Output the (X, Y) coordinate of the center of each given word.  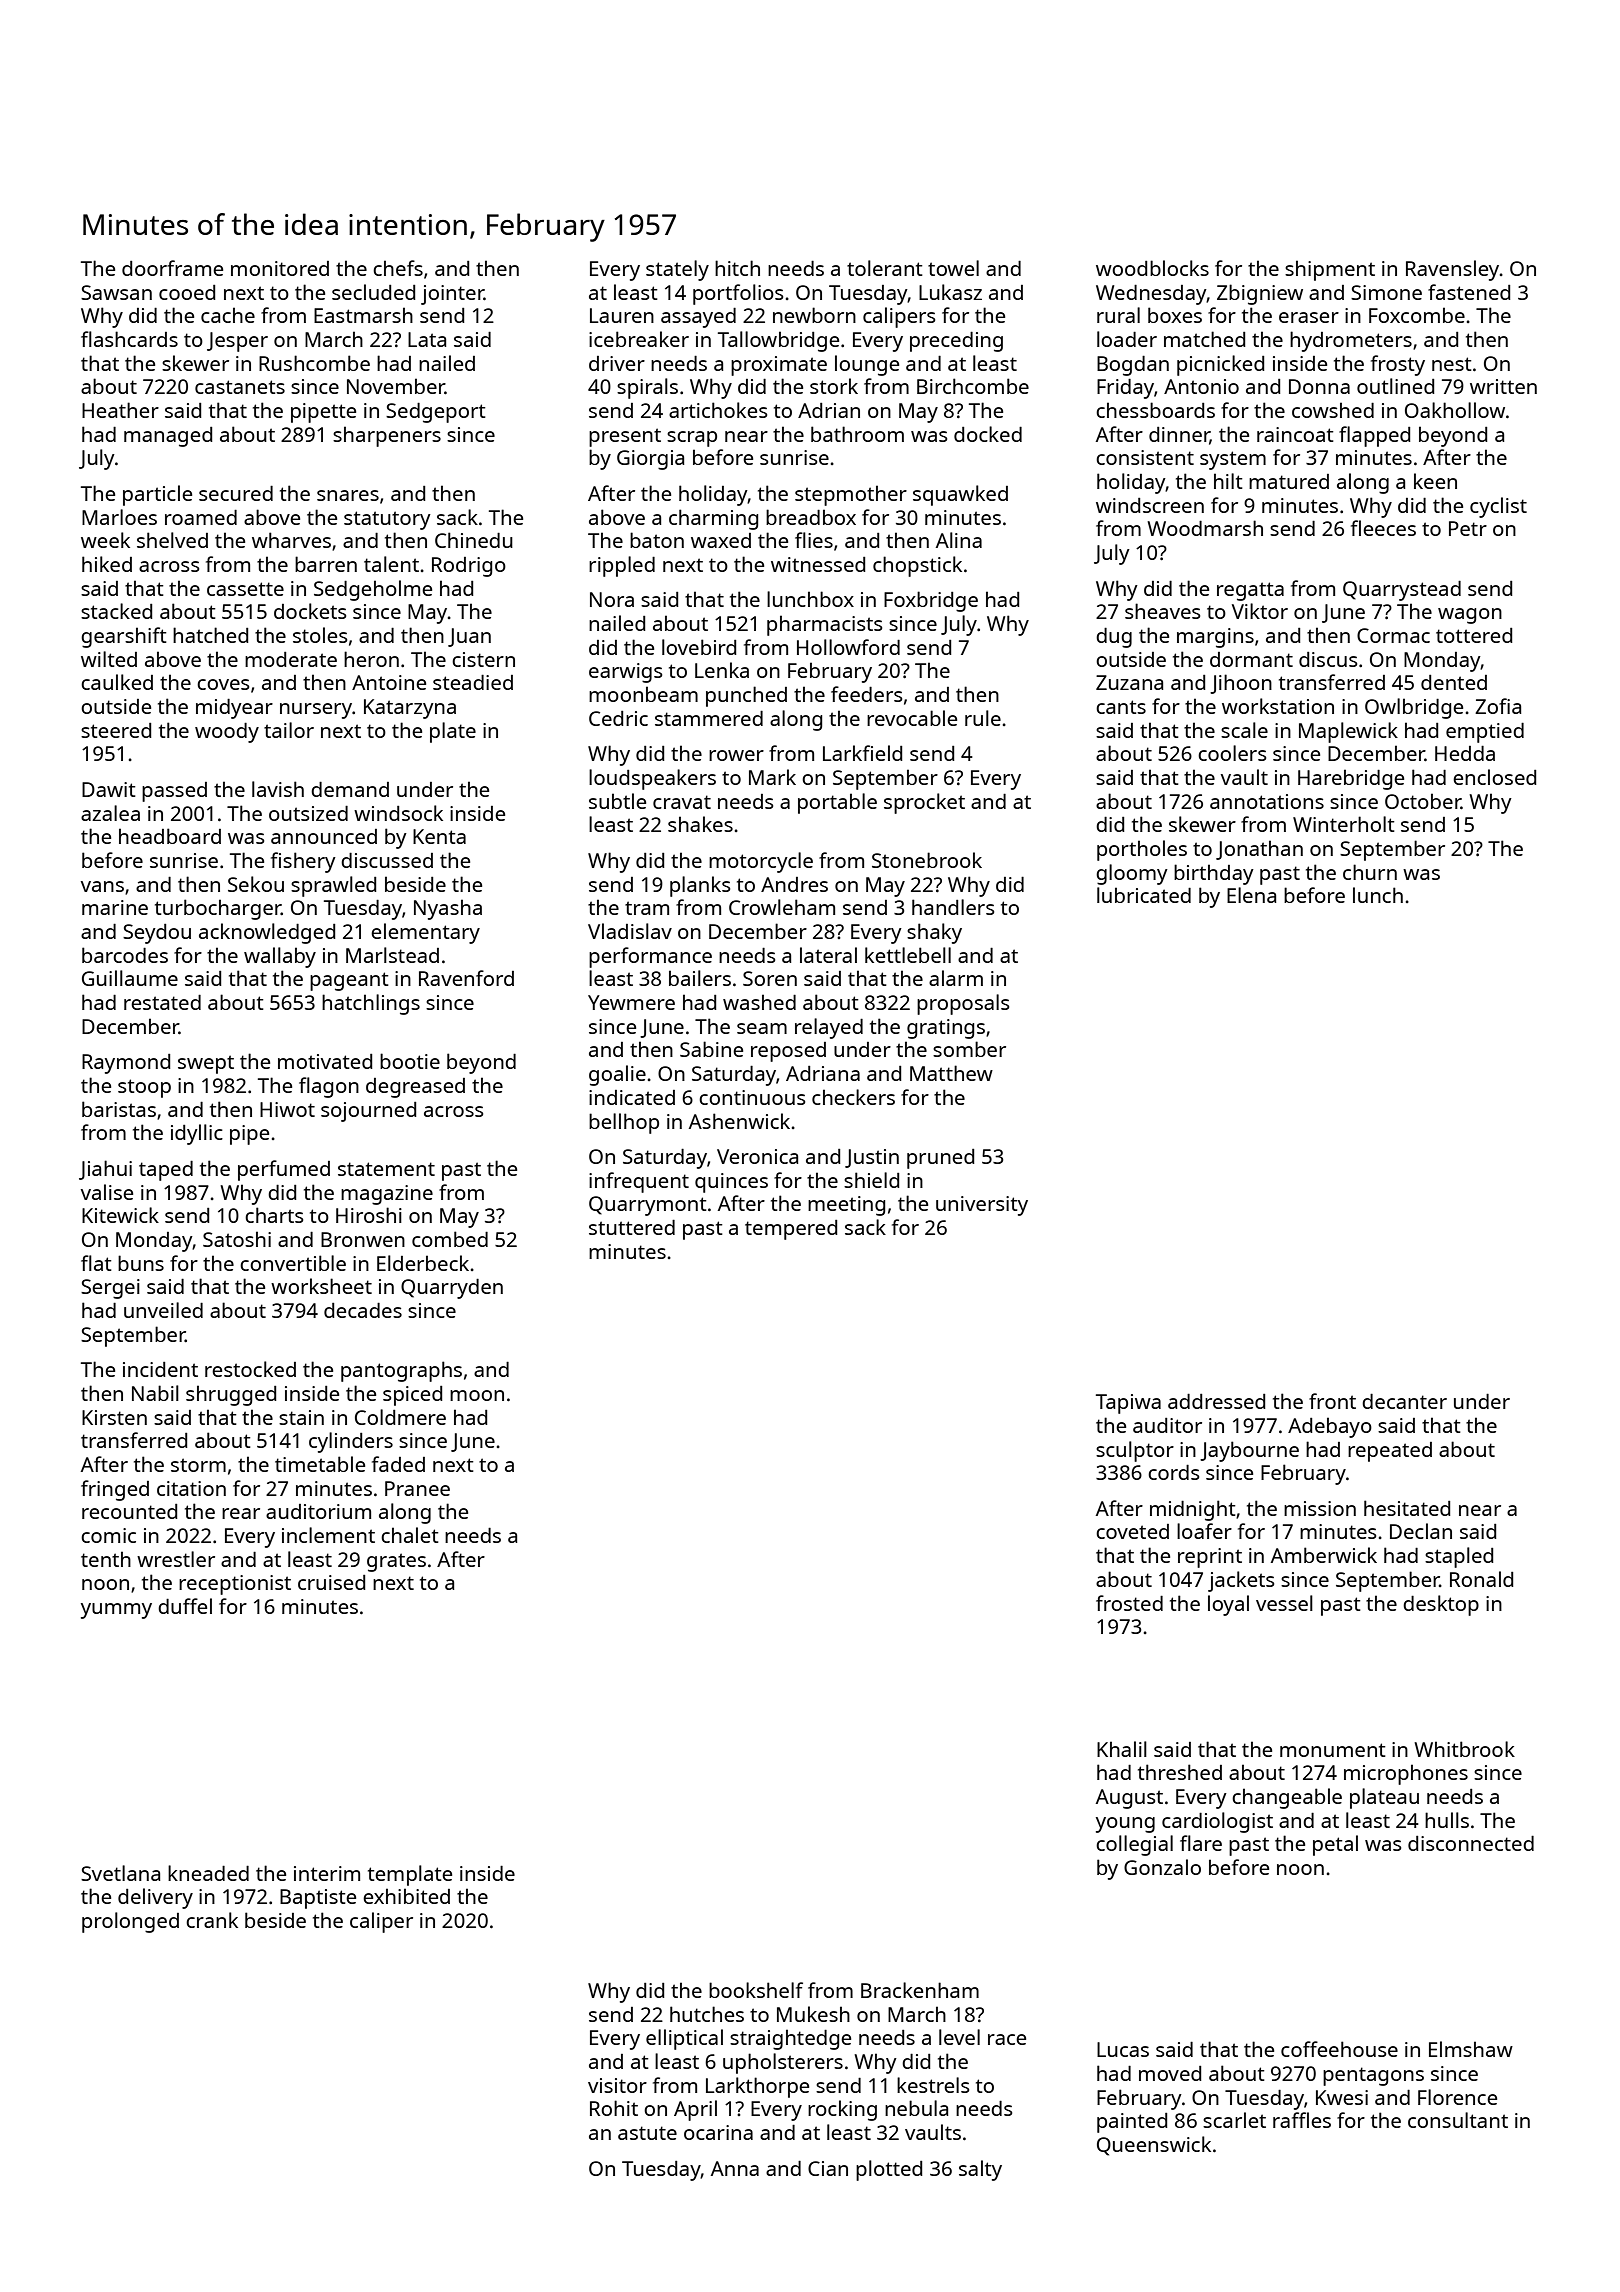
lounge (867, 365)
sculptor (1135, 1451)
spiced (412, 1396)
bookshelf (756, 1990)
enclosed (1494, 777)
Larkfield (862, 753)
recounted (129, 1511)
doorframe (172, 268)
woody (227, 733)
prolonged (130, 1922)
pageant (349, 981)
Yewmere (631, 1002)
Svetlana (120, 1873)
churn (1370, 872)
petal (1335, 1845)
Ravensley (1452, 270)
